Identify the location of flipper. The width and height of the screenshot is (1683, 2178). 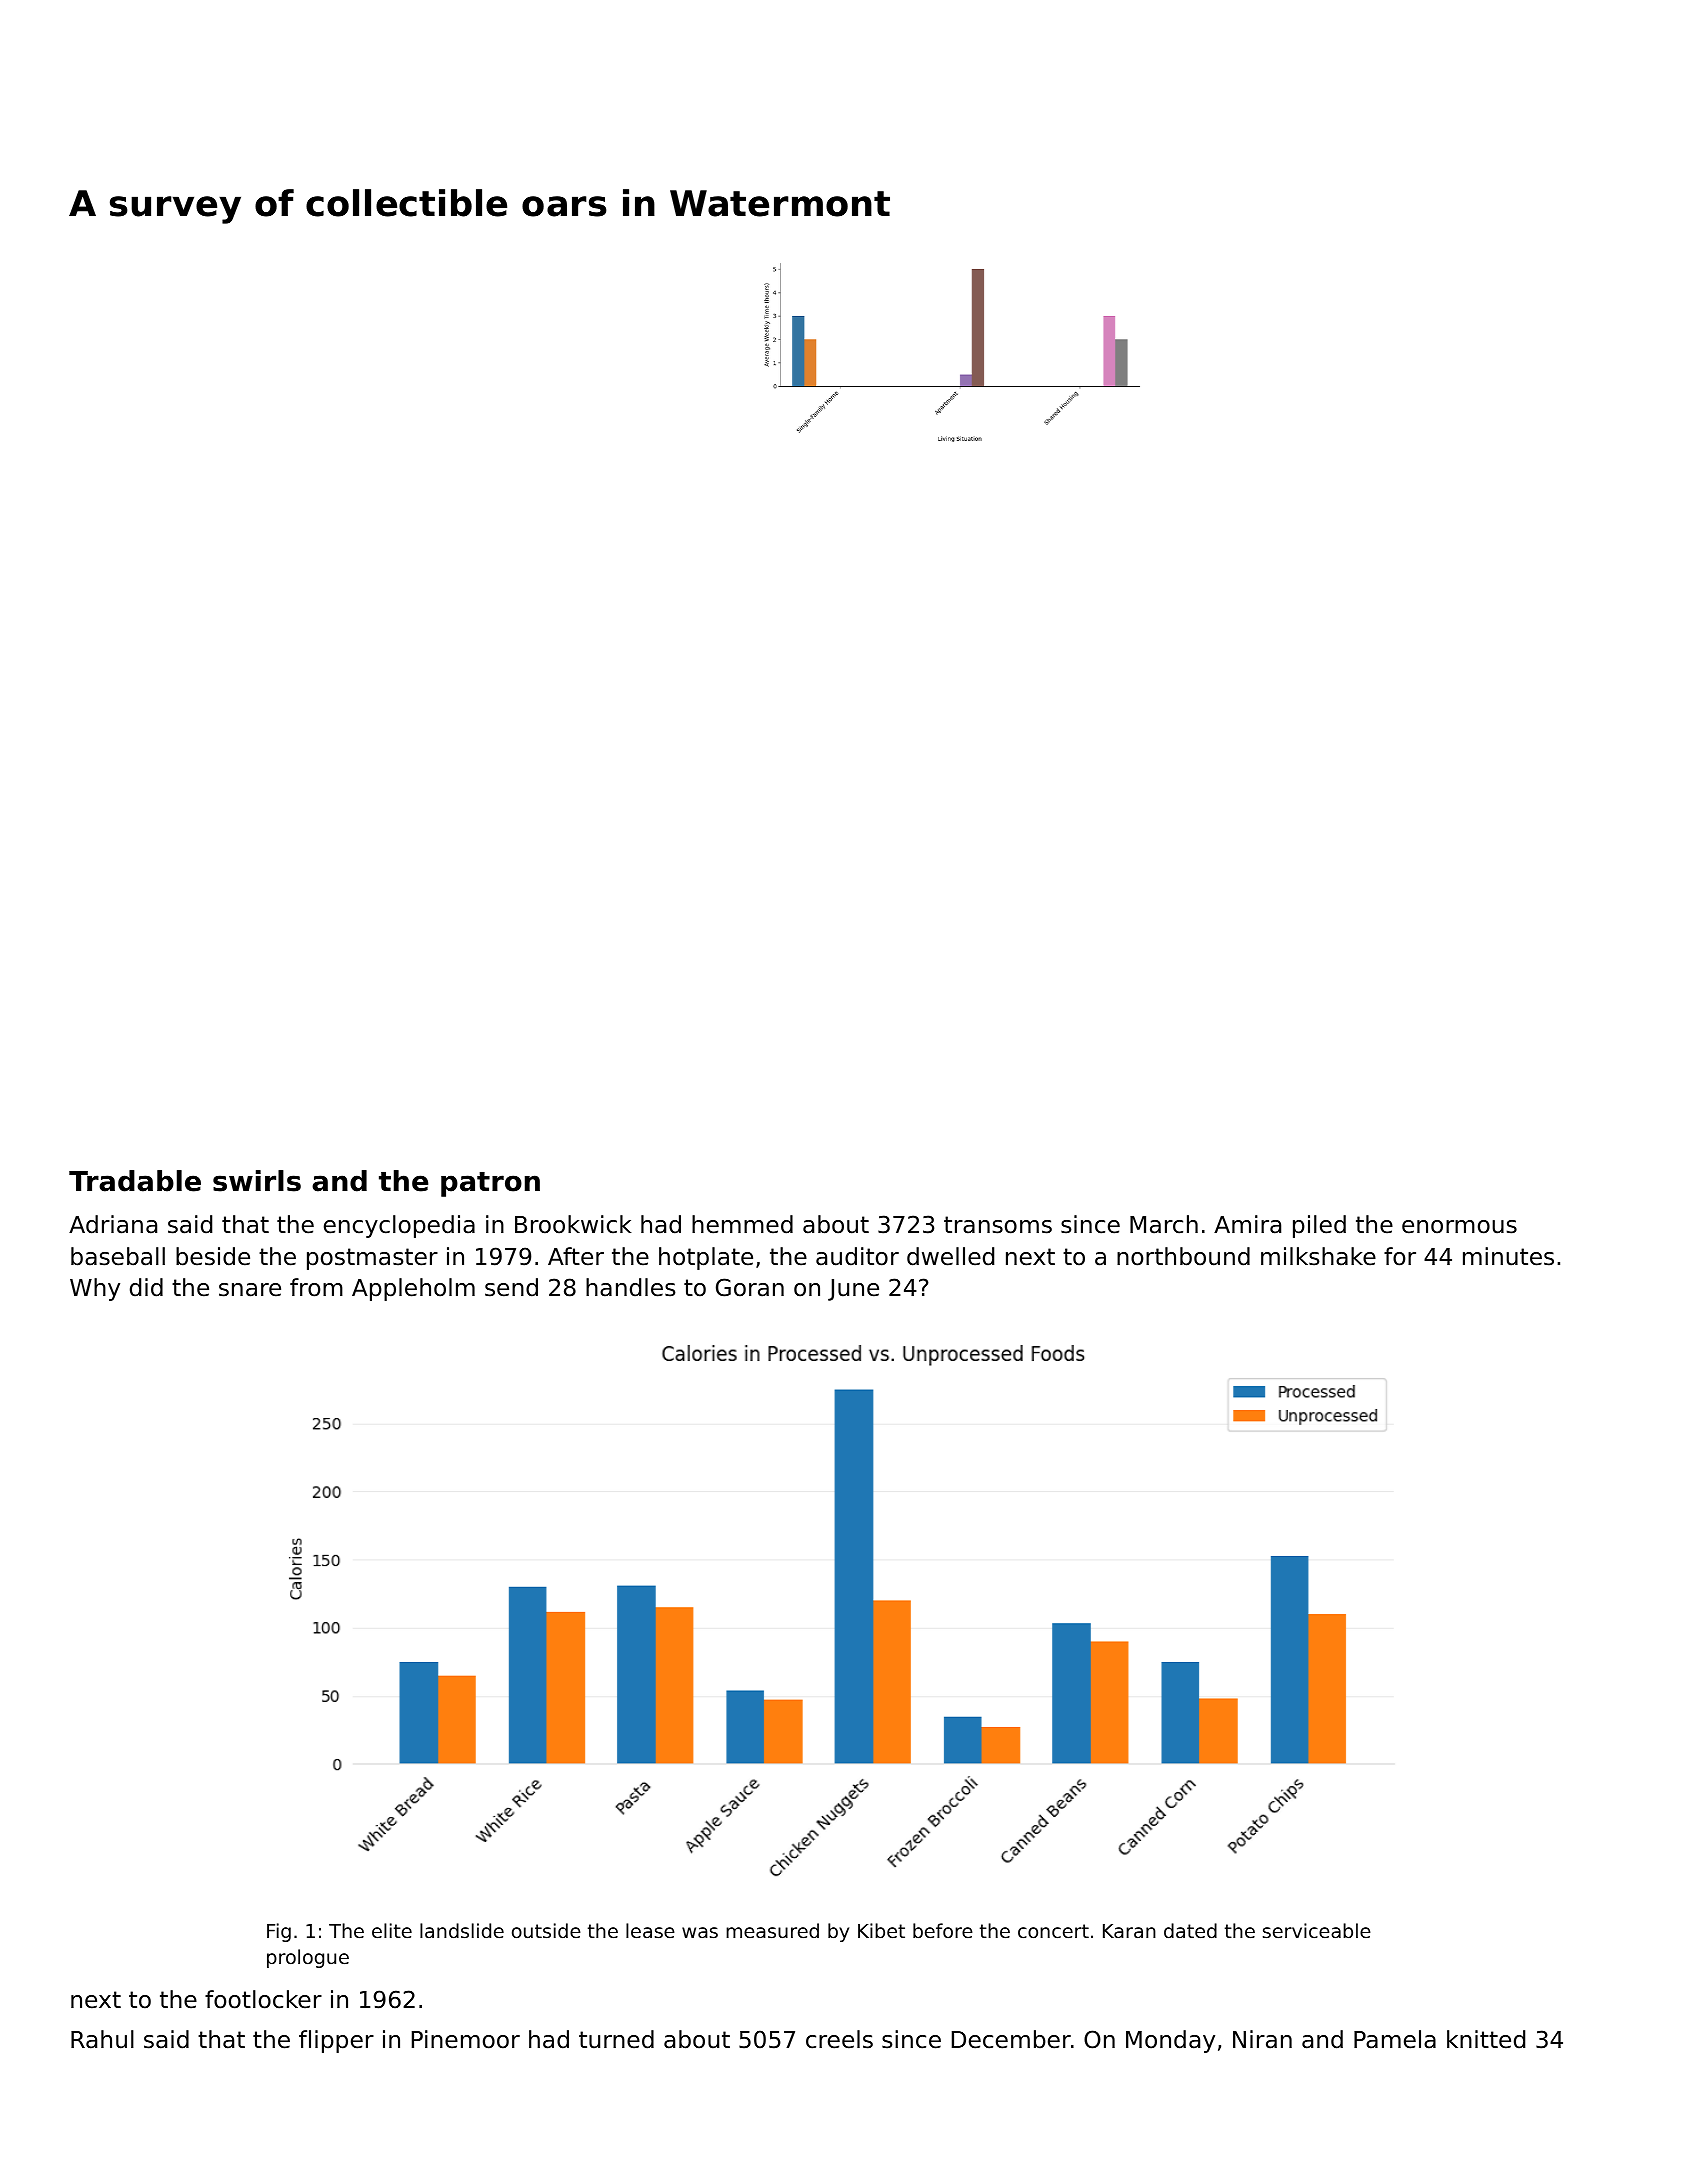
(336, 2041).
